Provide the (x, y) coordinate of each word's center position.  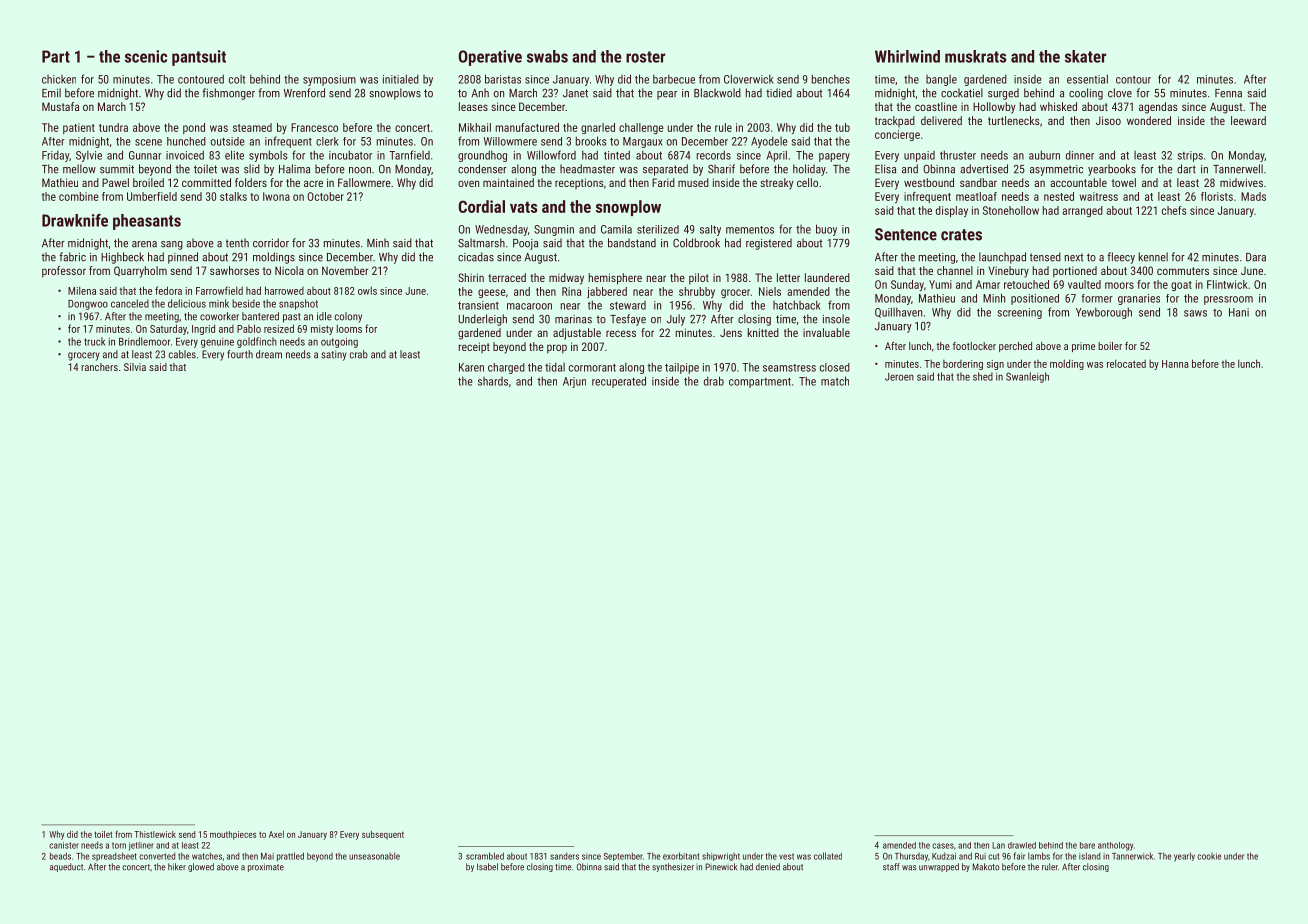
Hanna (1175, 364)
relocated (1126, 363)
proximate (266, 867)
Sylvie (89, 156)
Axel (276, 834)
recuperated (619, 382)
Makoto (985, 867)
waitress (1099, 196)
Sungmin (554, 230)
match (835, 381)
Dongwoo (88, 305)
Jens (731, 332)
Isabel (487, 867)
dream (269, 354)
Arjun (574, 382)
